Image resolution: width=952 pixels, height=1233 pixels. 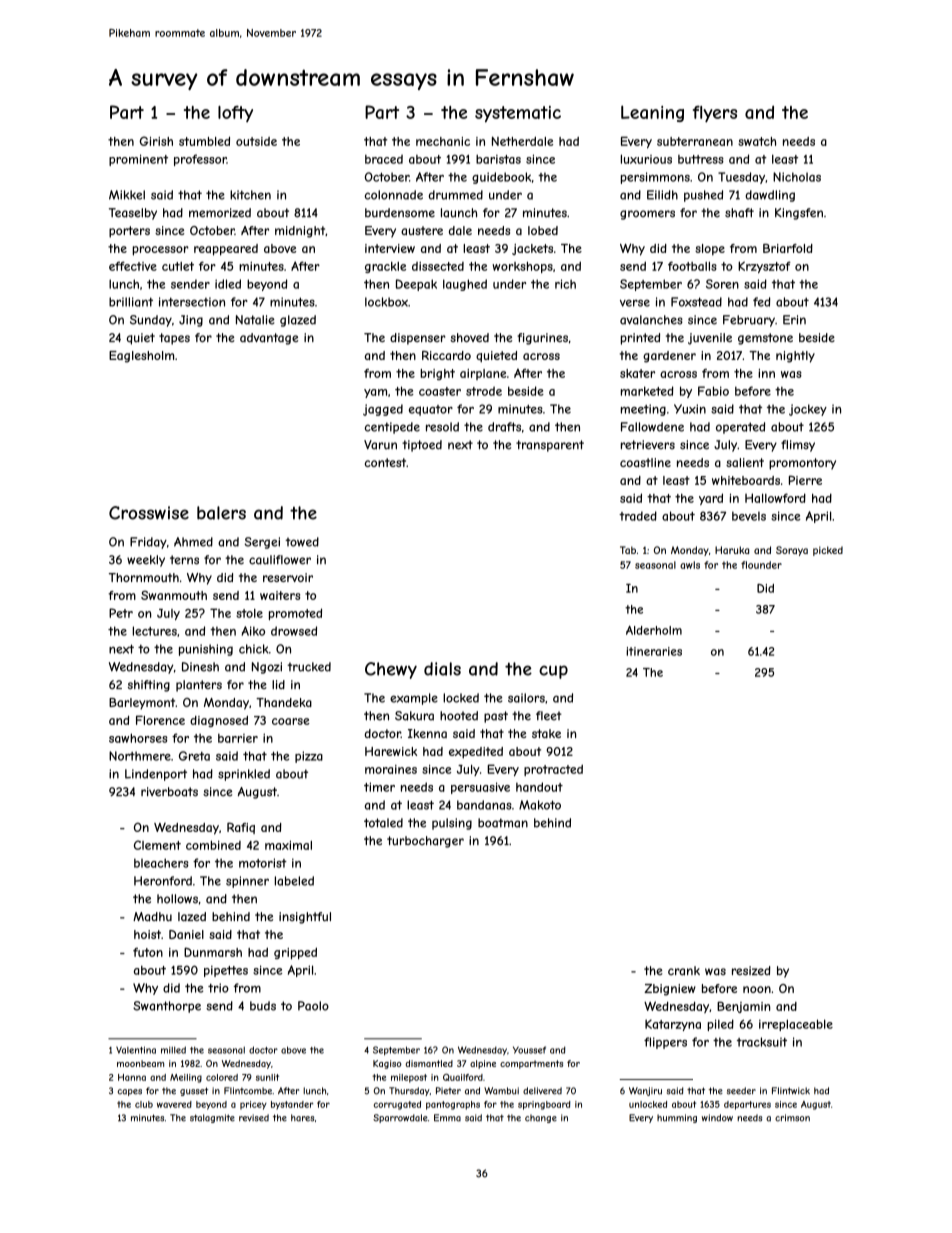 I want to click on promoted, so click(x=295, y=614).
